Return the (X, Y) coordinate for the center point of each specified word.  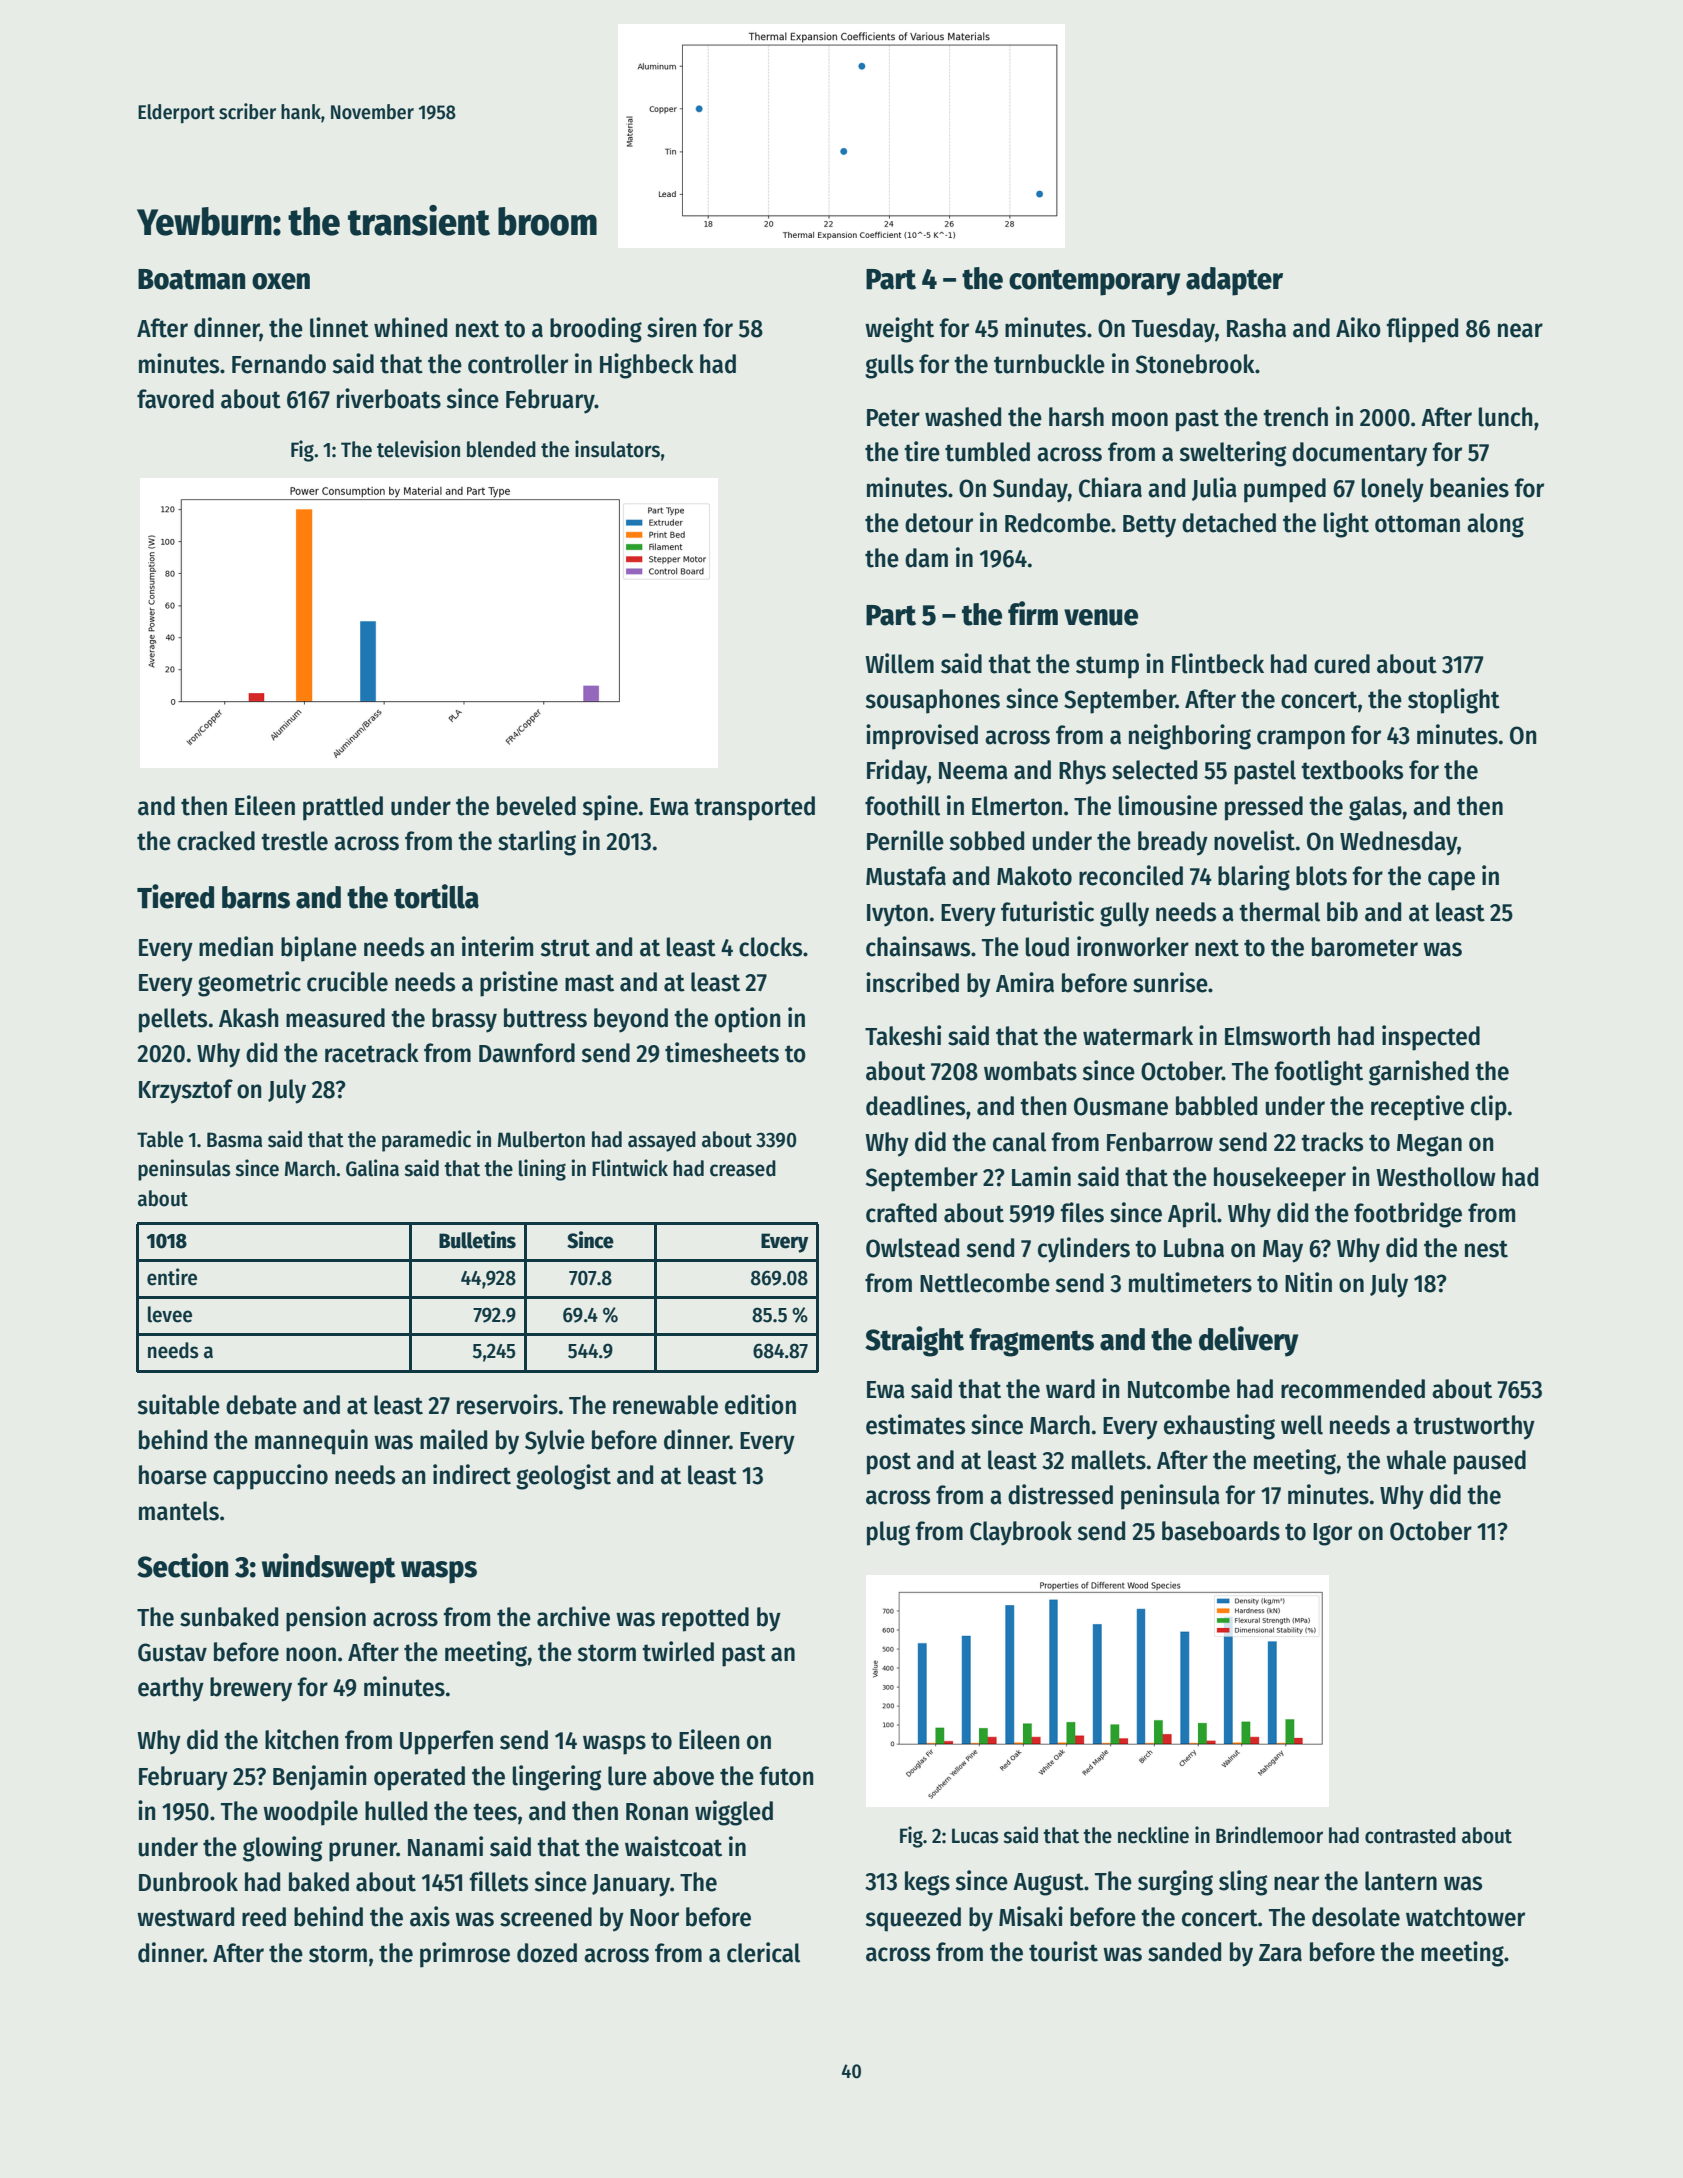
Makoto (1034, 876)
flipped (1422, 330)
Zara (1280, 1953)
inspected (1431, 1038)
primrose (465, 1955)
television (418, 449)
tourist (1063, 1951)
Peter (893, 418)
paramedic (426, 1141)
